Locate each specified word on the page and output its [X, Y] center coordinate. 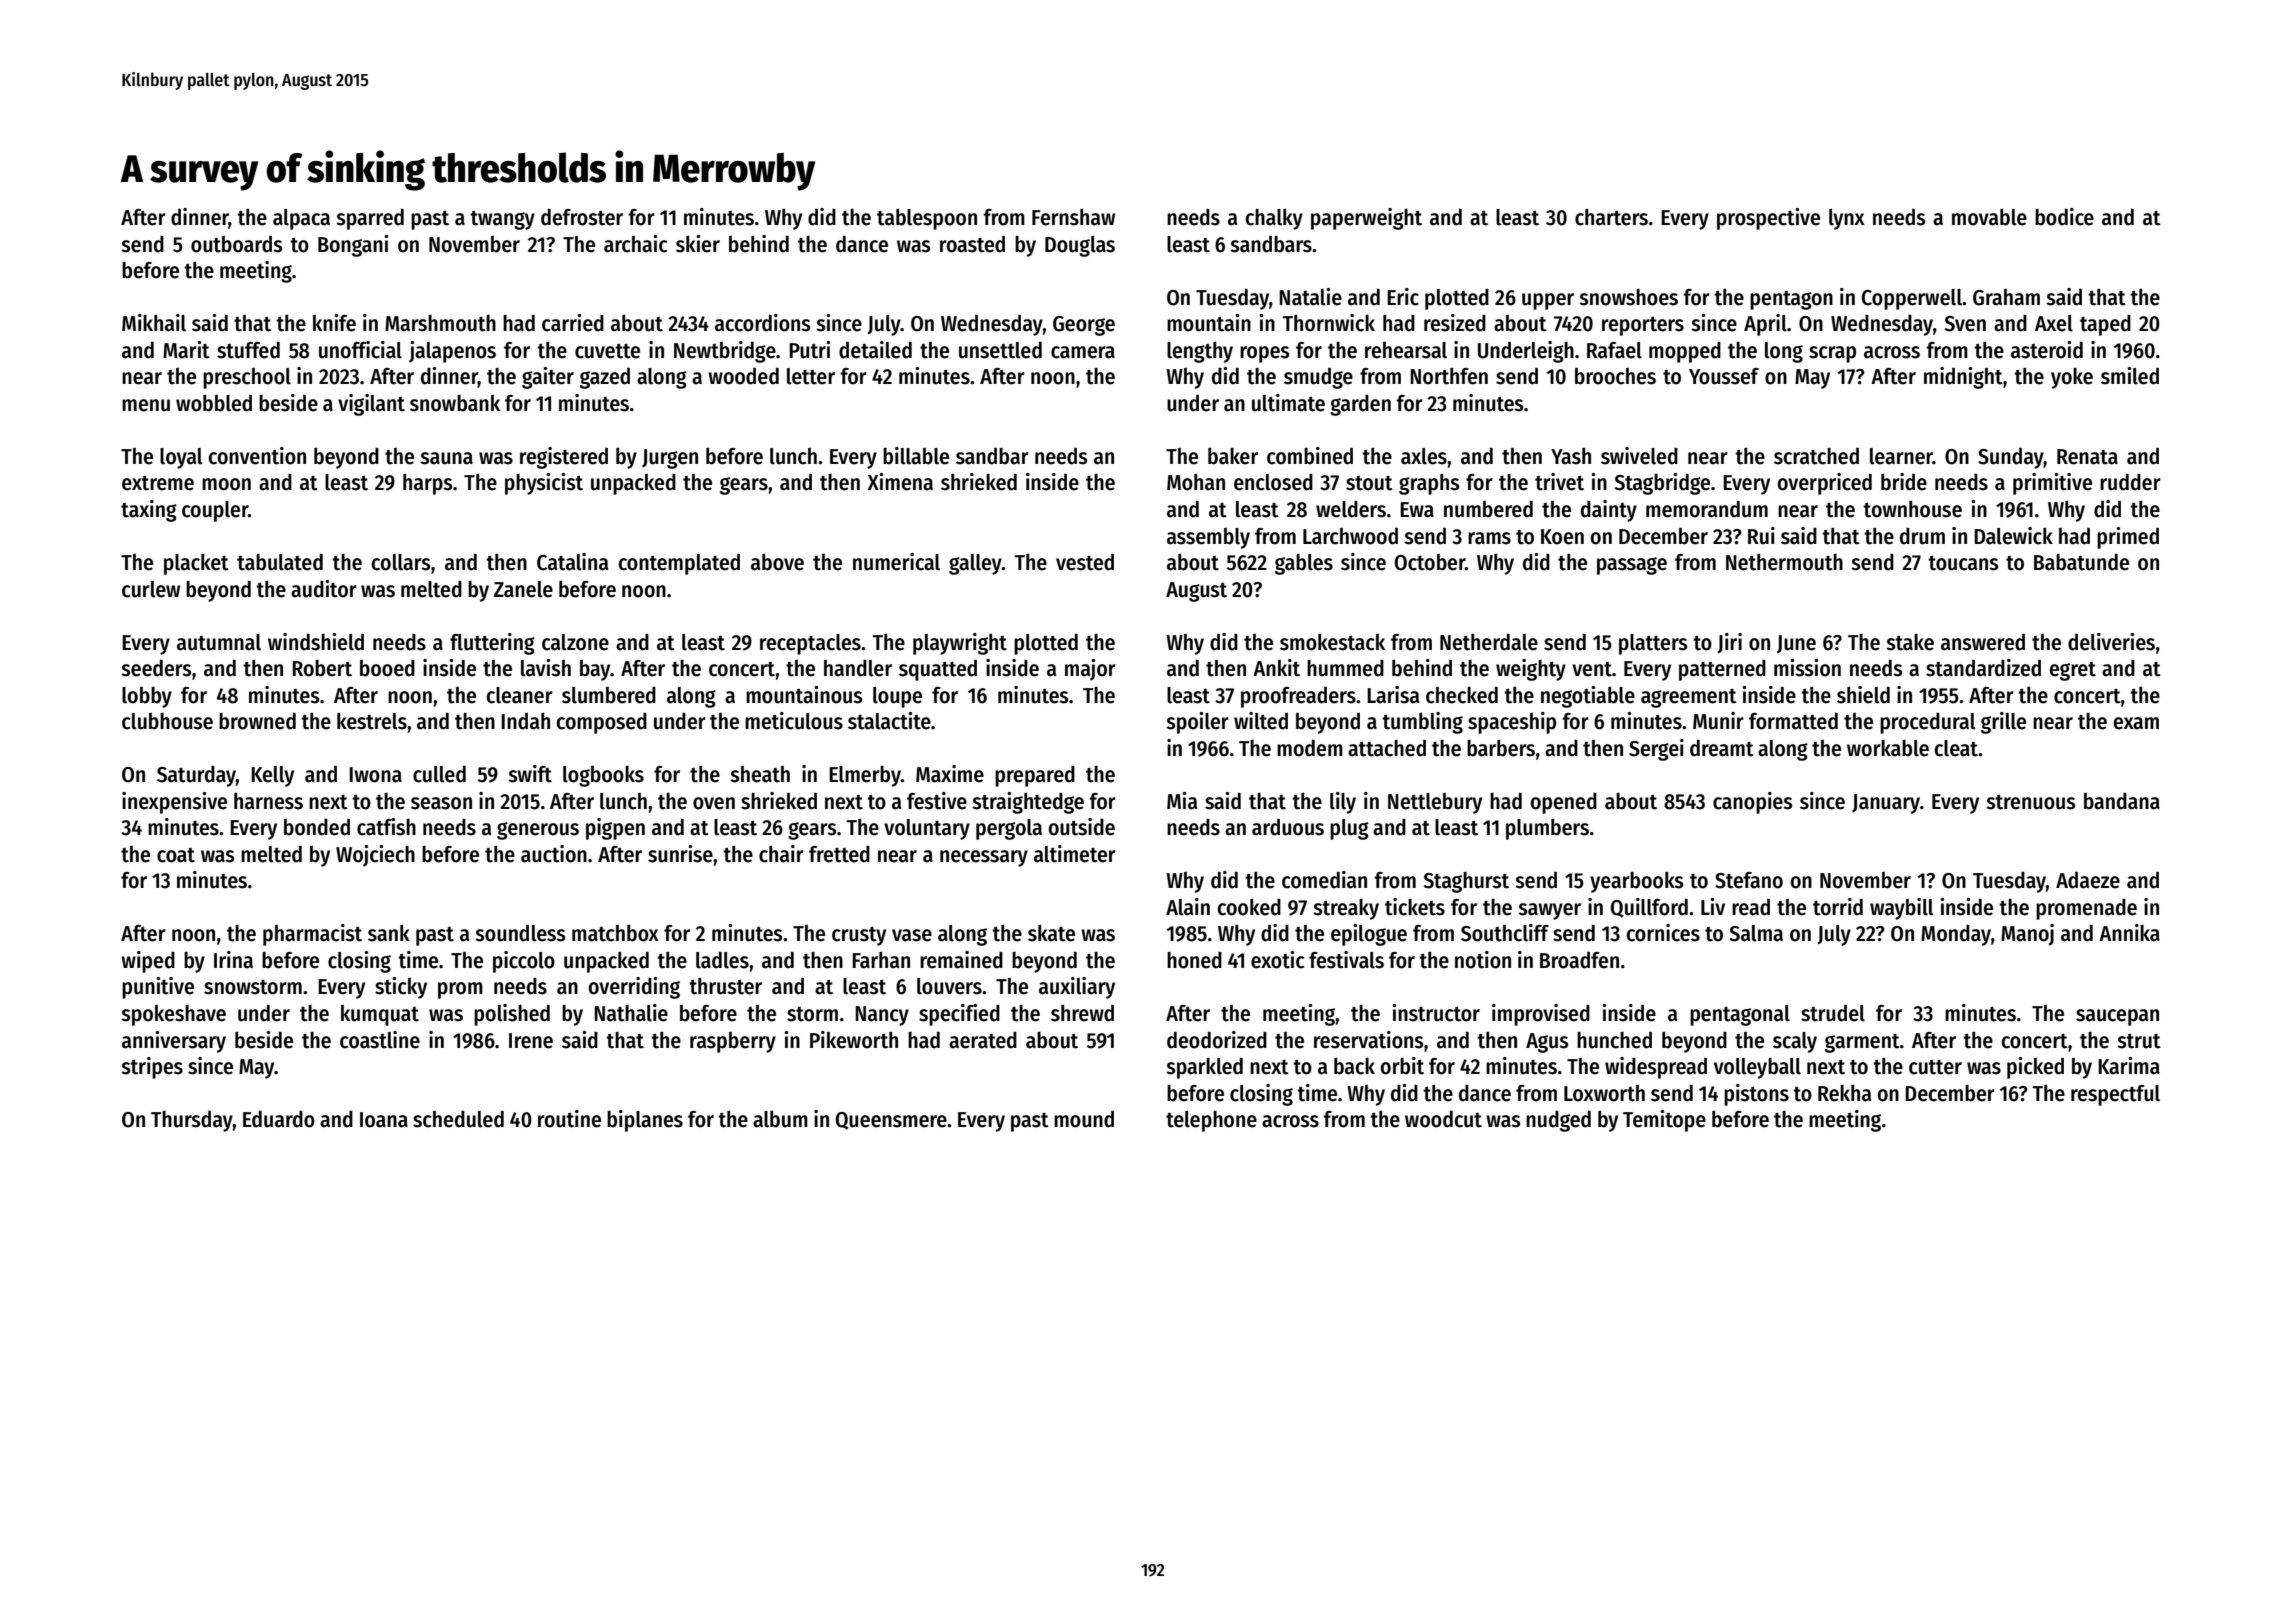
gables [1304, 564]
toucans [1963, 563]
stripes [152, 1068]
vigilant [371, 405]
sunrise [680, 854]
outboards [237, 244]
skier [698, 244]
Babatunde [2081, 562]
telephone [1211, 1121]
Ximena [900, 482]
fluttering [492, 644]
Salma [1756, 933]
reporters [1643, 326]
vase [912, 935]
